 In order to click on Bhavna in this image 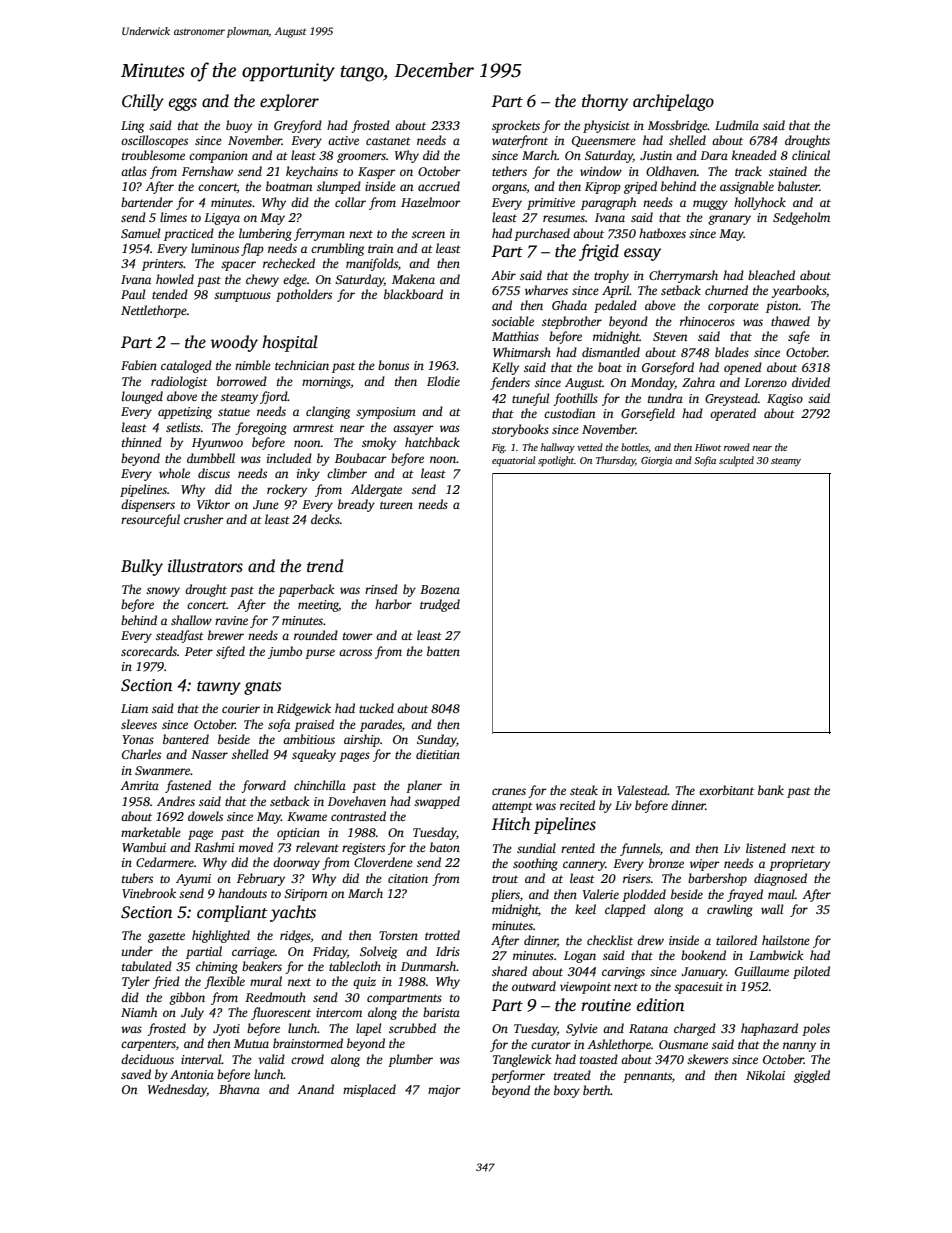, I will do `click(239, 1089)`.
